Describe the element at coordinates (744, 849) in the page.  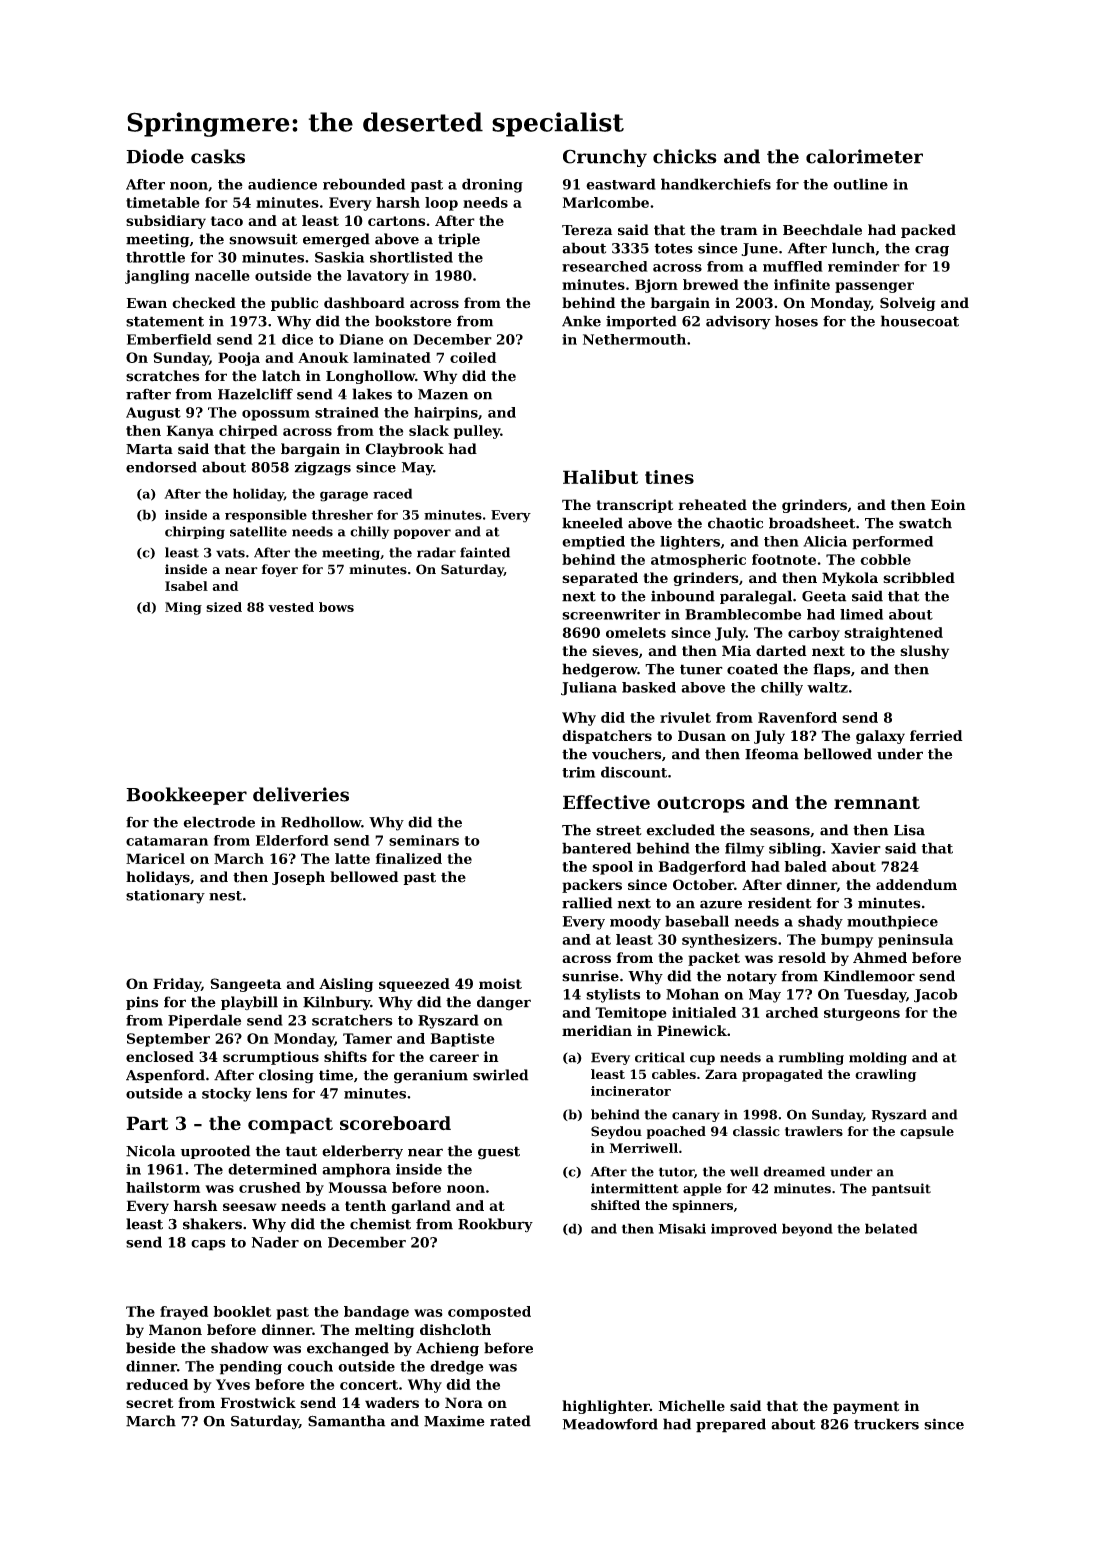
I see `filmy` at that location.
